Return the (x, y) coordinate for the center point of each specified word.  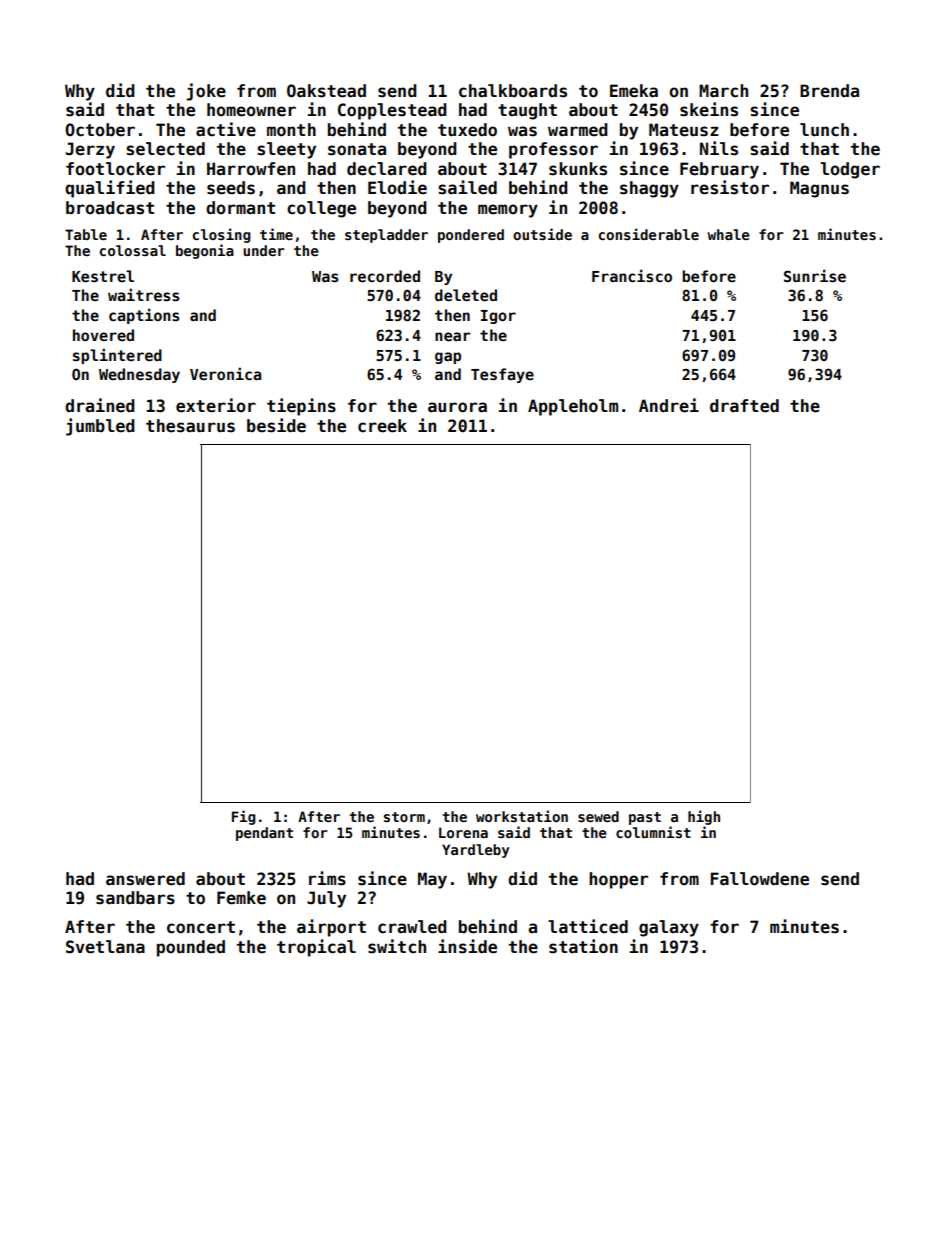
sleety (286, 150)
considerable (649, 234)
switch (397, 946)
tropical (316, 948)
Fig (244, 817)
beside (276, 425)
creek (382, 426)
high (704, 817)
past (645, 818)
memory (508, 211)
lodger (850, 170)
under (264, 250)
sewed (598, 816)
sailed (467, 187)
